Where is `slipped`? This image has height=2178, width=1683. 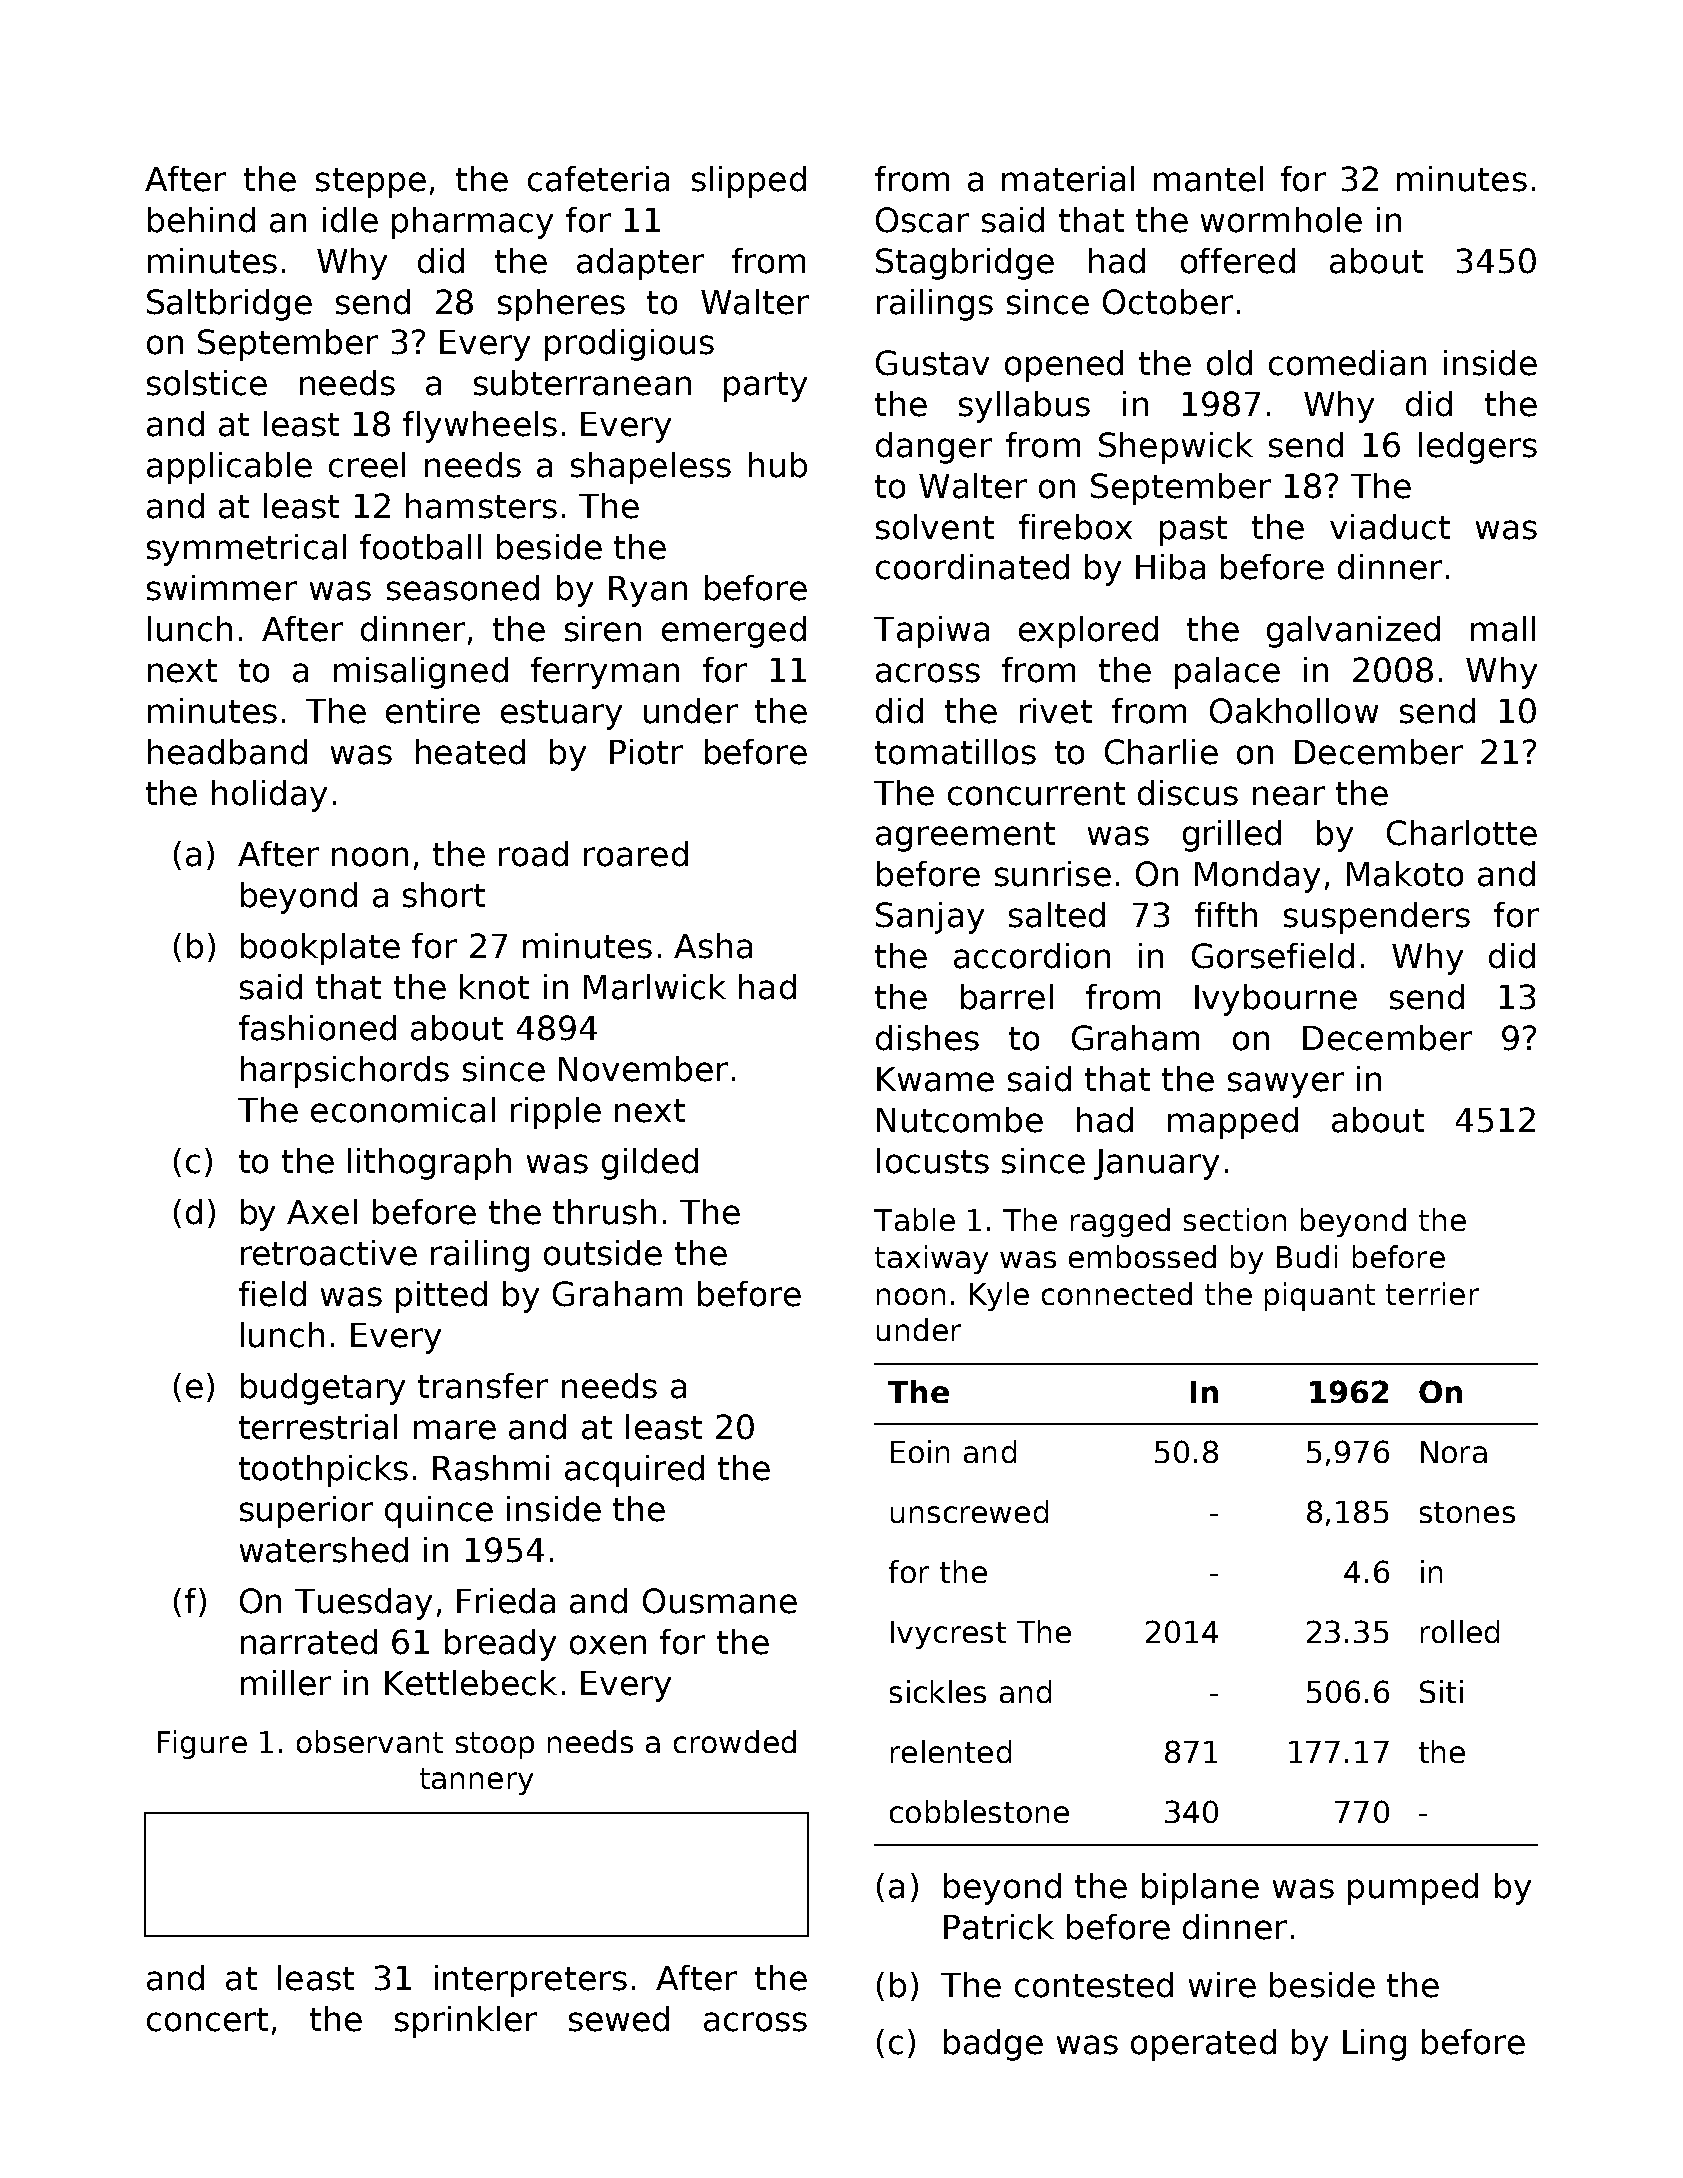 slipped is located at coordinates (749, 182).
